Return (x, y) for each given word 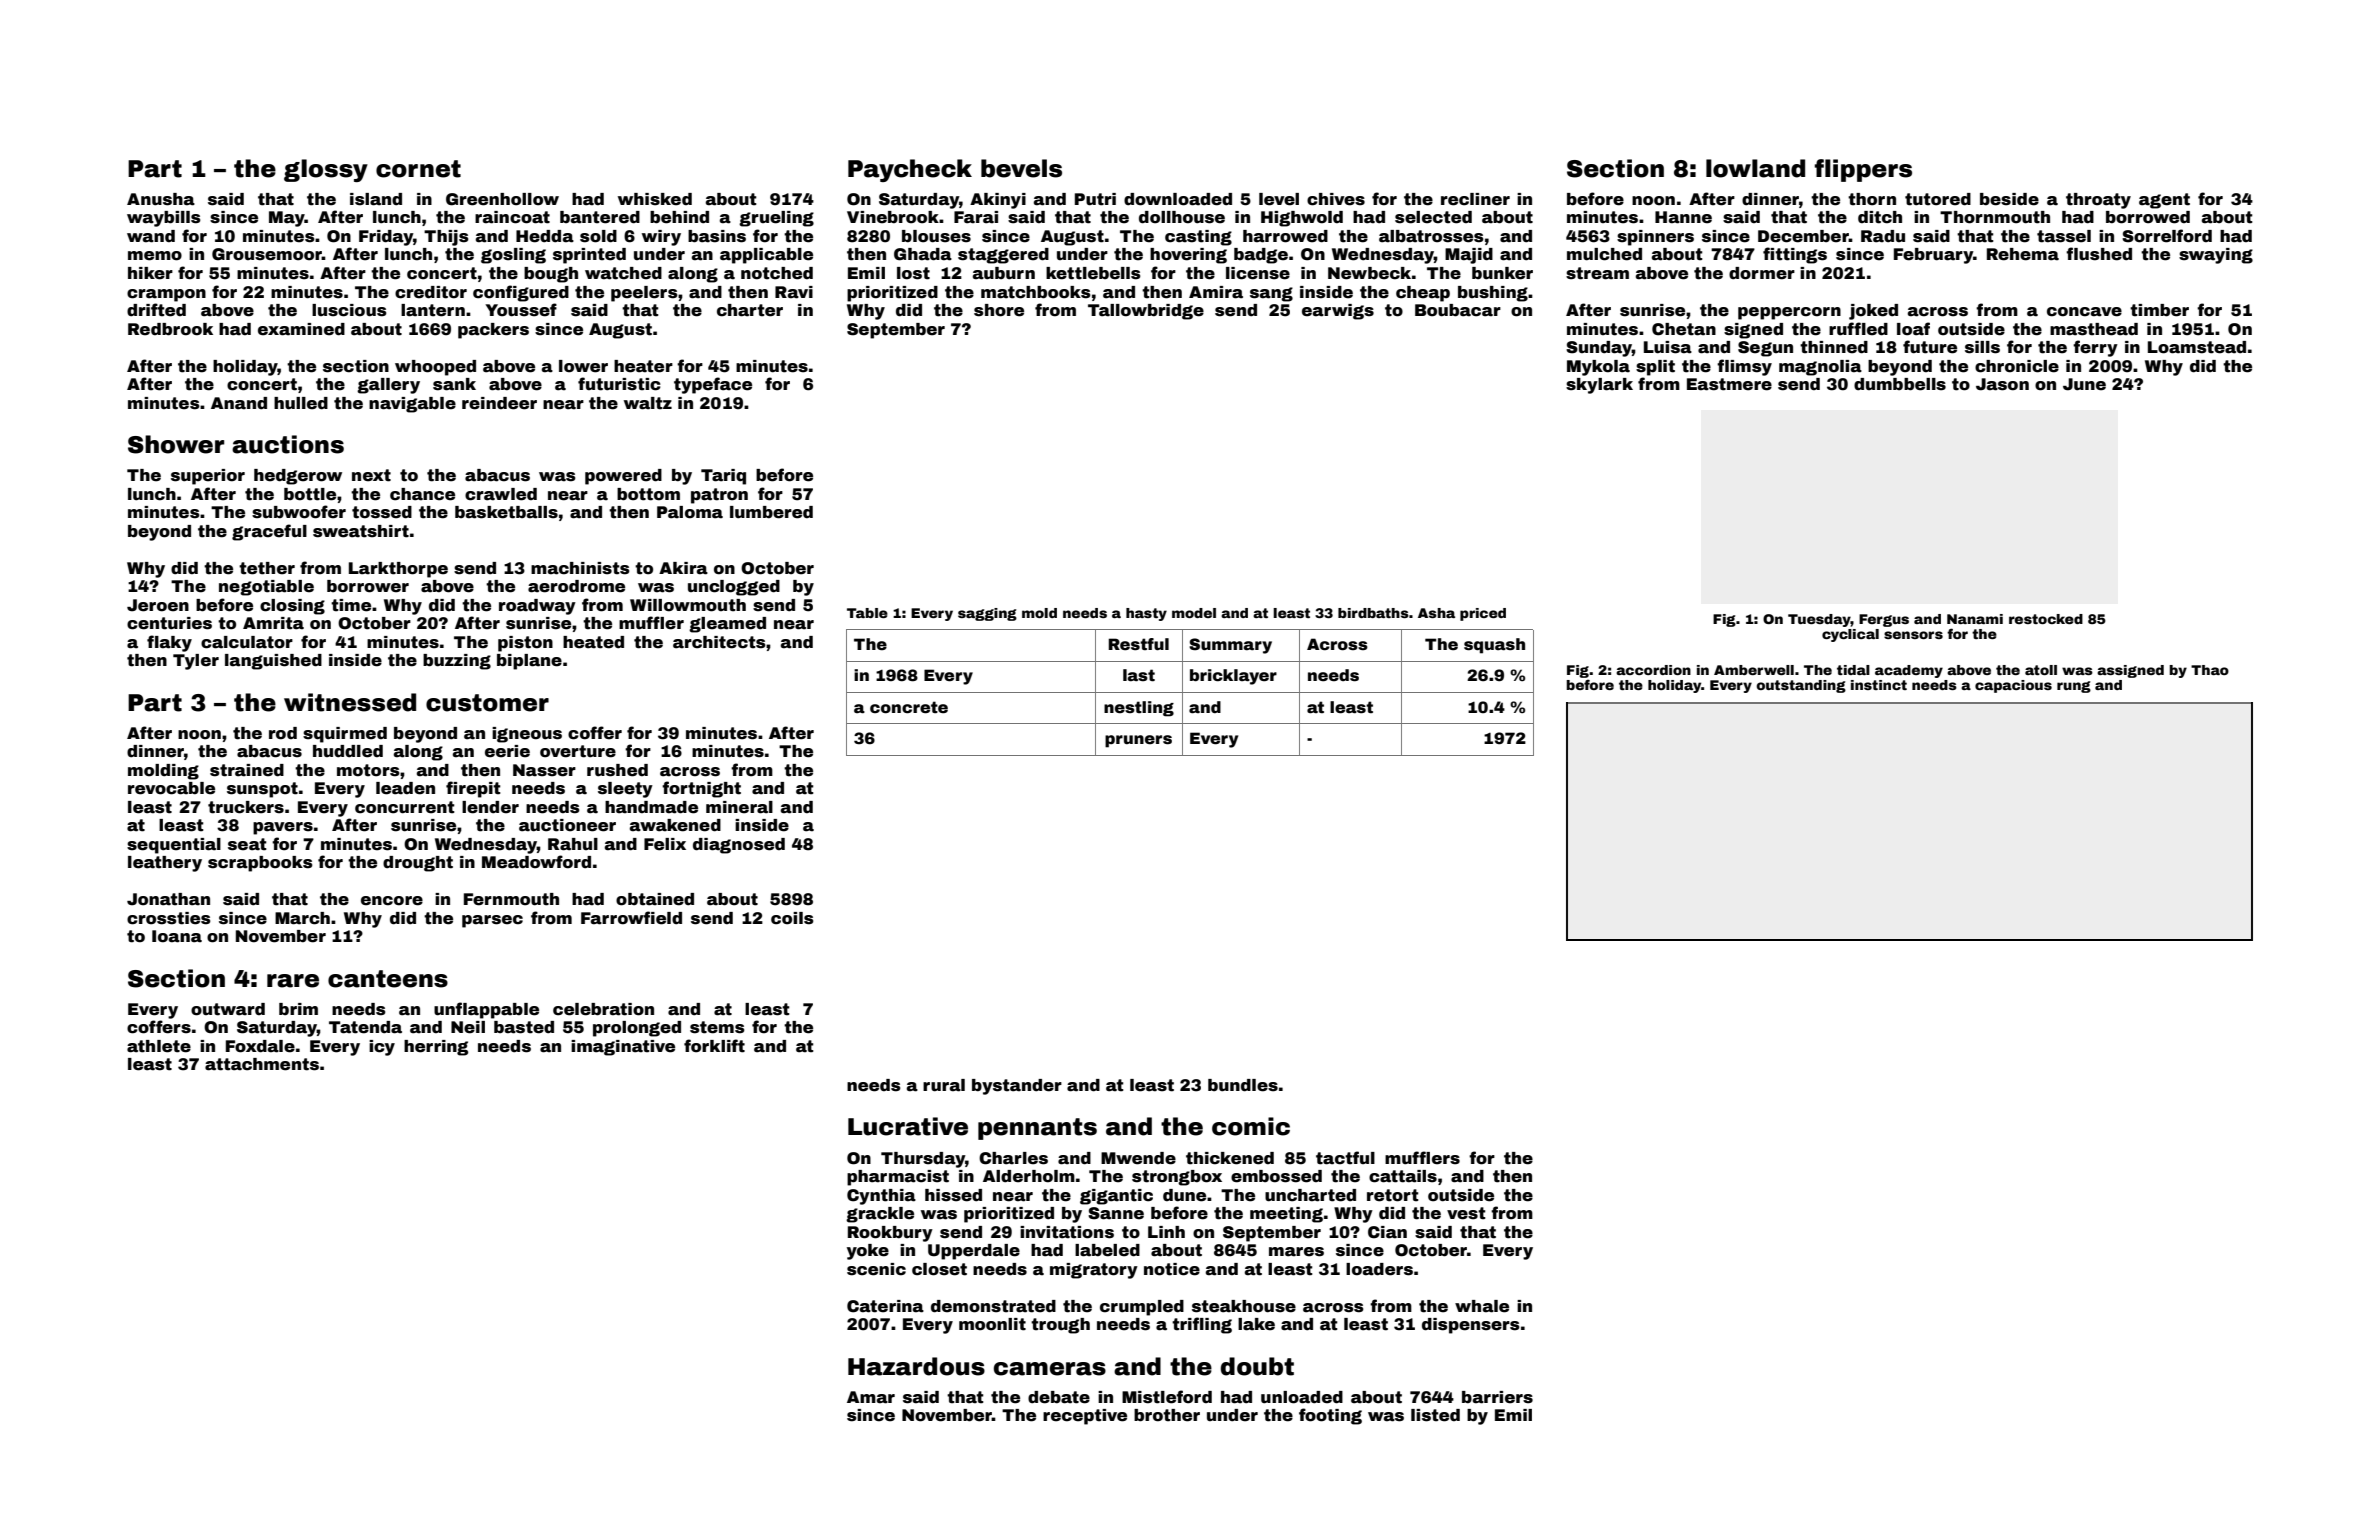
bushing (1493, 294)
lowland (1755, 168)
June (2084, 384)
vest (1466, 1213)
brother (1167, 1415)
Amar (871, 1397)
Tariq (723, 477)
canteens (388, 979)
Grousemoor (267, 254)
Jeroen (158, 605)
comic (1251, 1126)
